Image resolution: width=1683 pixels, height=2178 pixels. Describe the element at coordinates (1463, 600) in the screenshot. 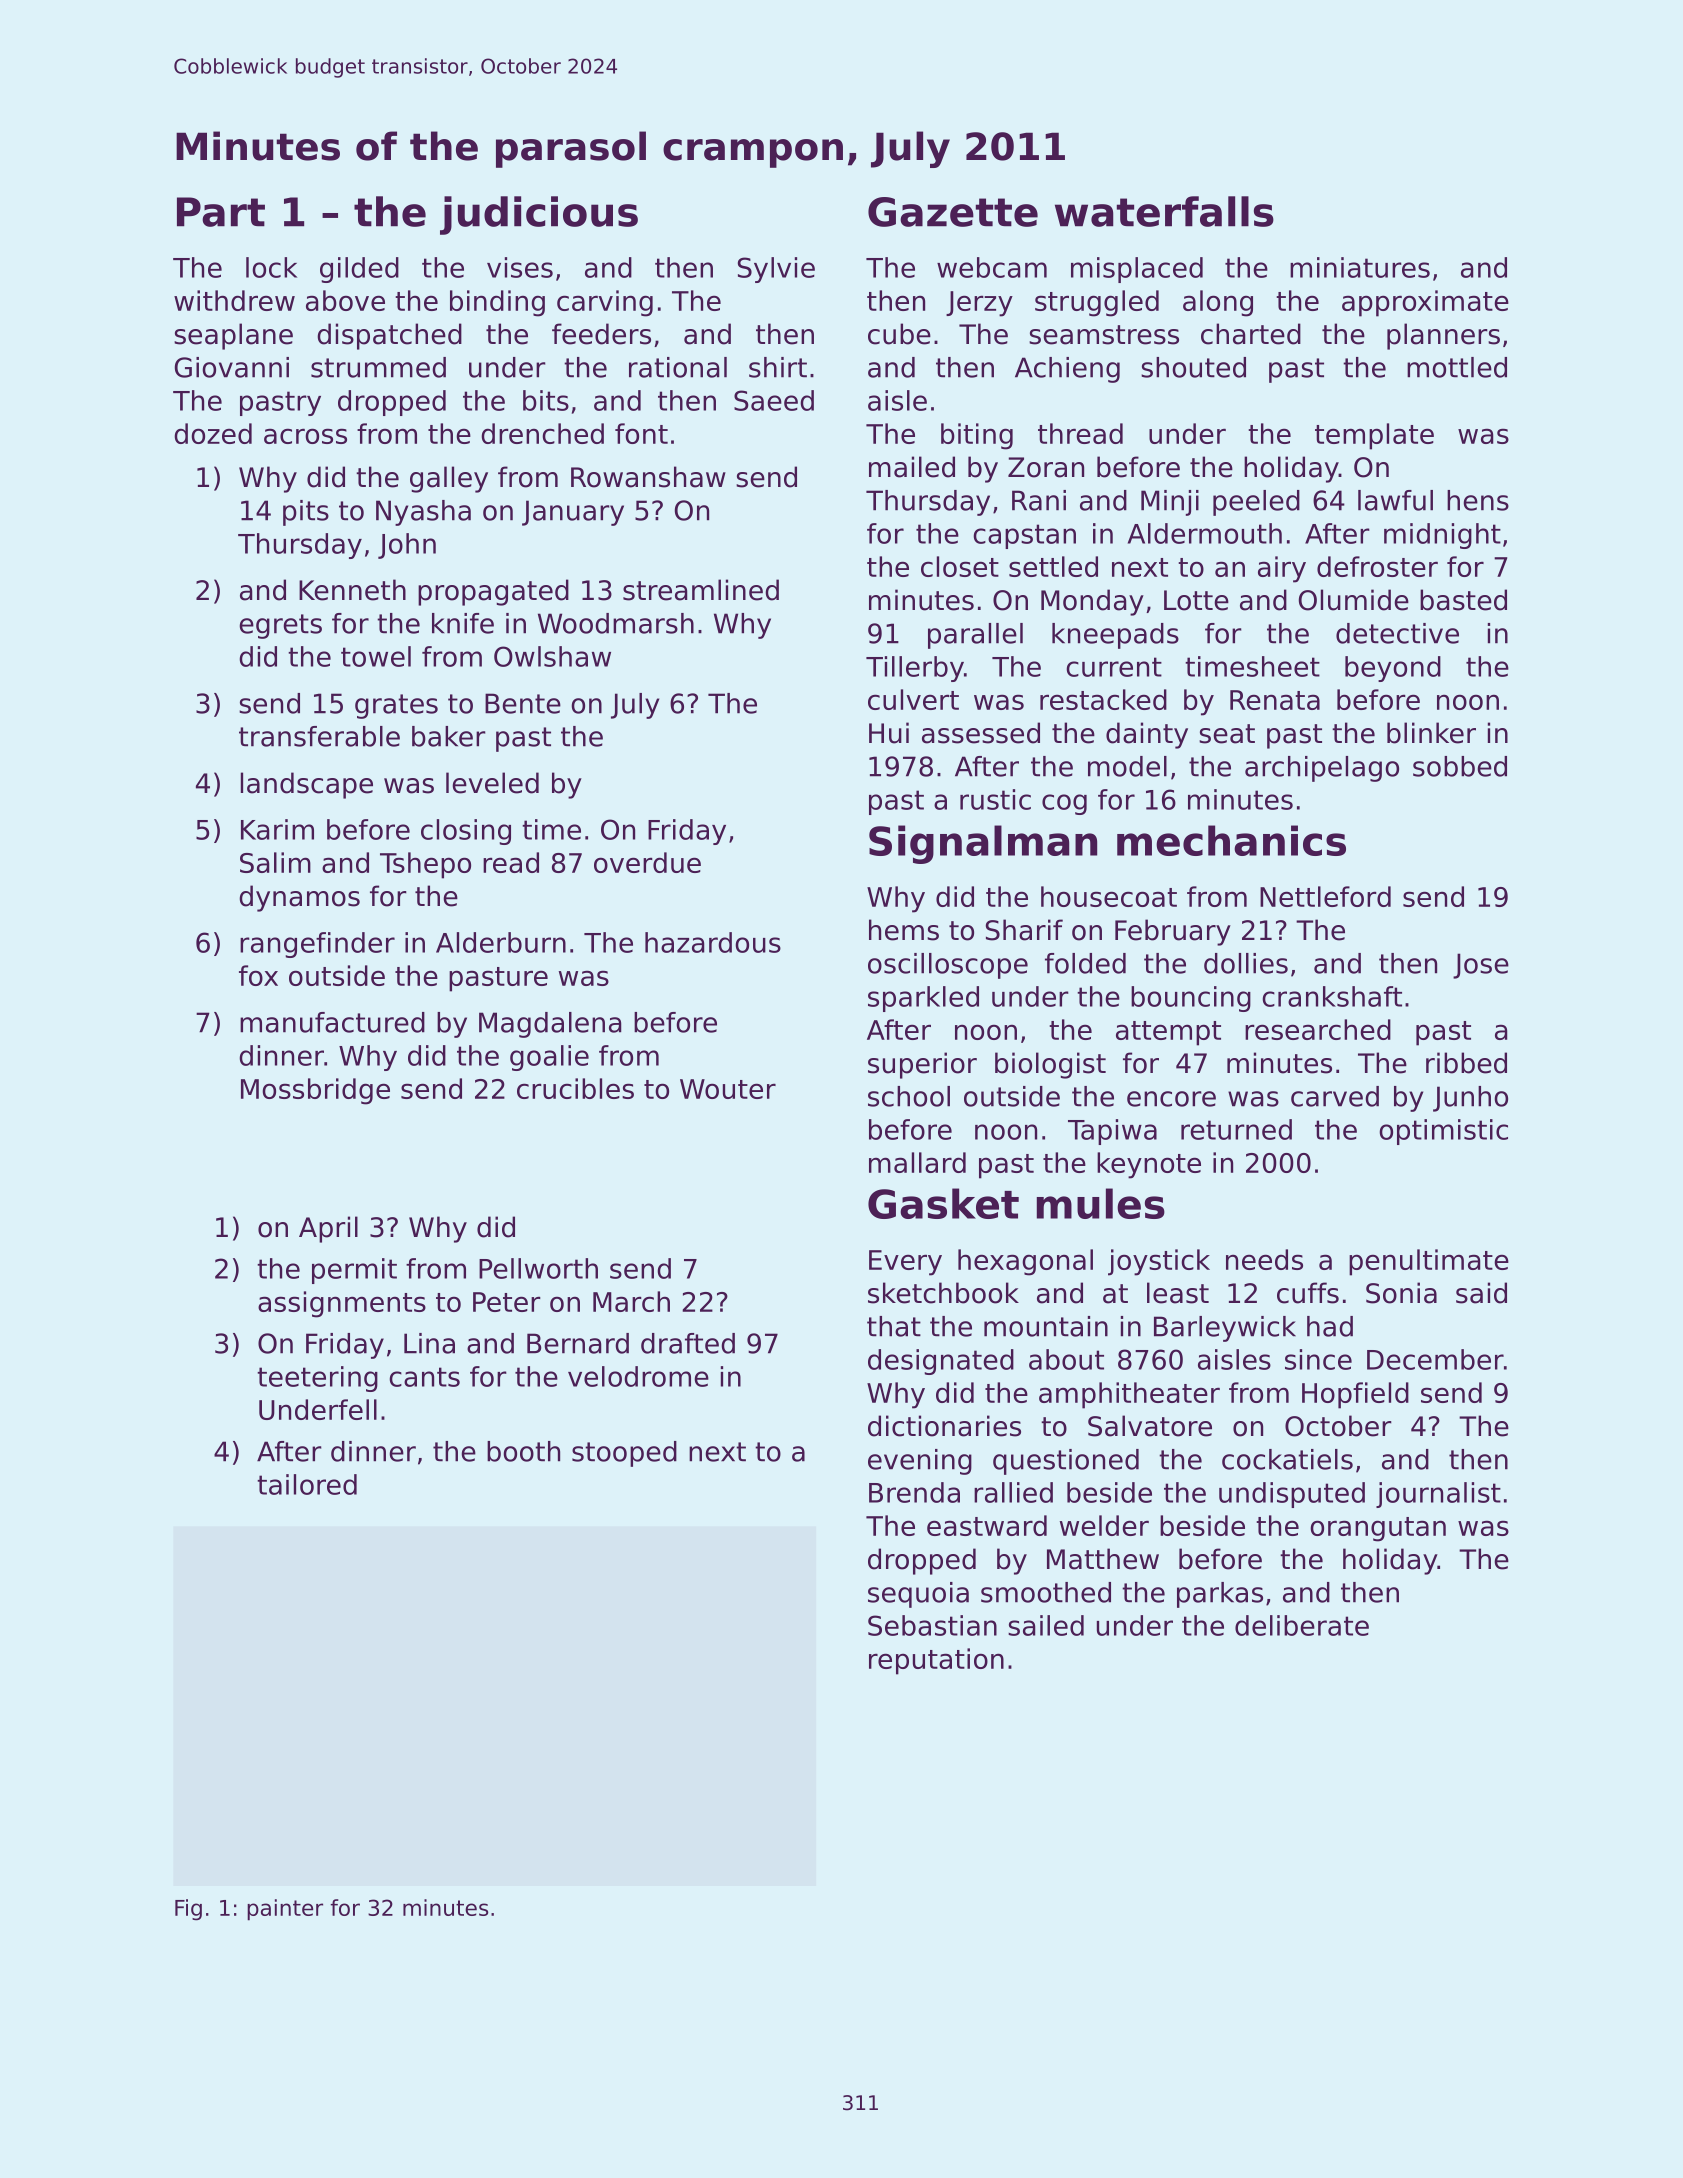

I see `basted` at that location.
